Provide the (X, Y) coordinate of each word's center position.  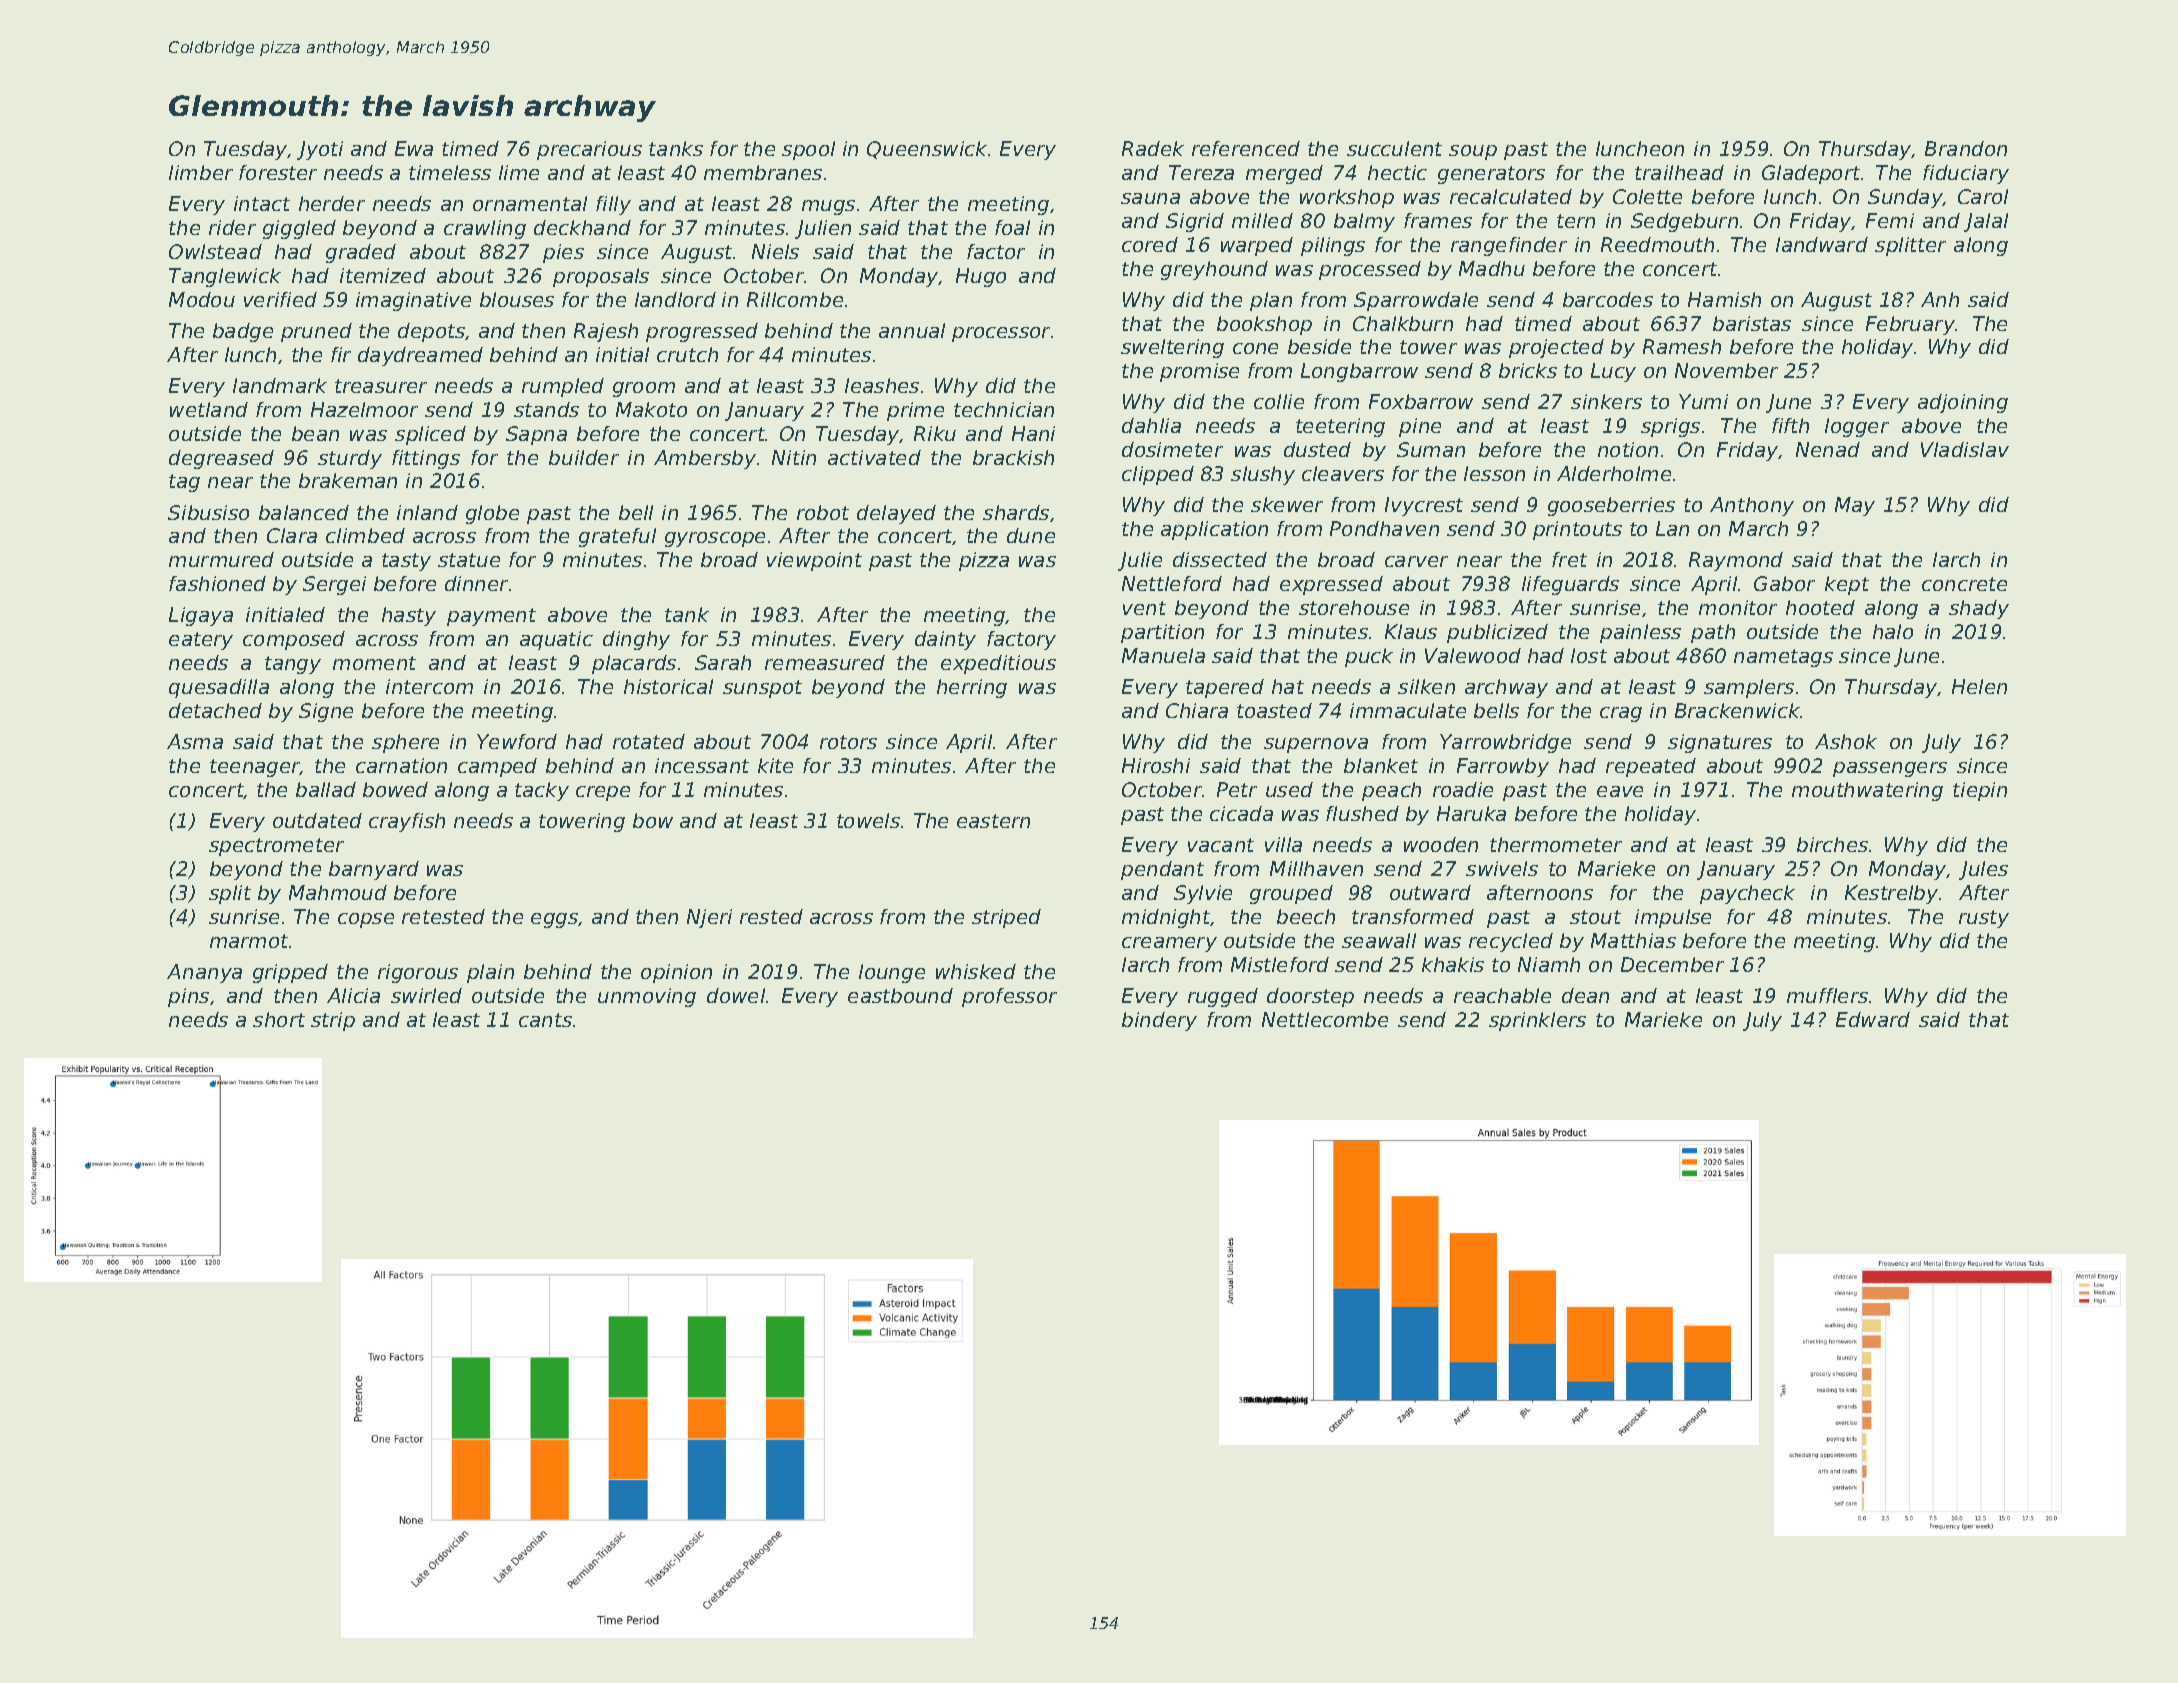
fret (1569, 559)
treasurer (381, 386)
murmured (221, 559)
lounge (892, 973)
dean (1585, 995)
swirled (426, 995)
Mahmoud (338, 892)
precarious (589, 150)
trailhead (1679, 172)
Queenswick (927, 150)
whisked (976, 971)
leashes (882, 385)
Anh (1940, 299)
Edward (1873, 1019)
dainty (945, 640)
